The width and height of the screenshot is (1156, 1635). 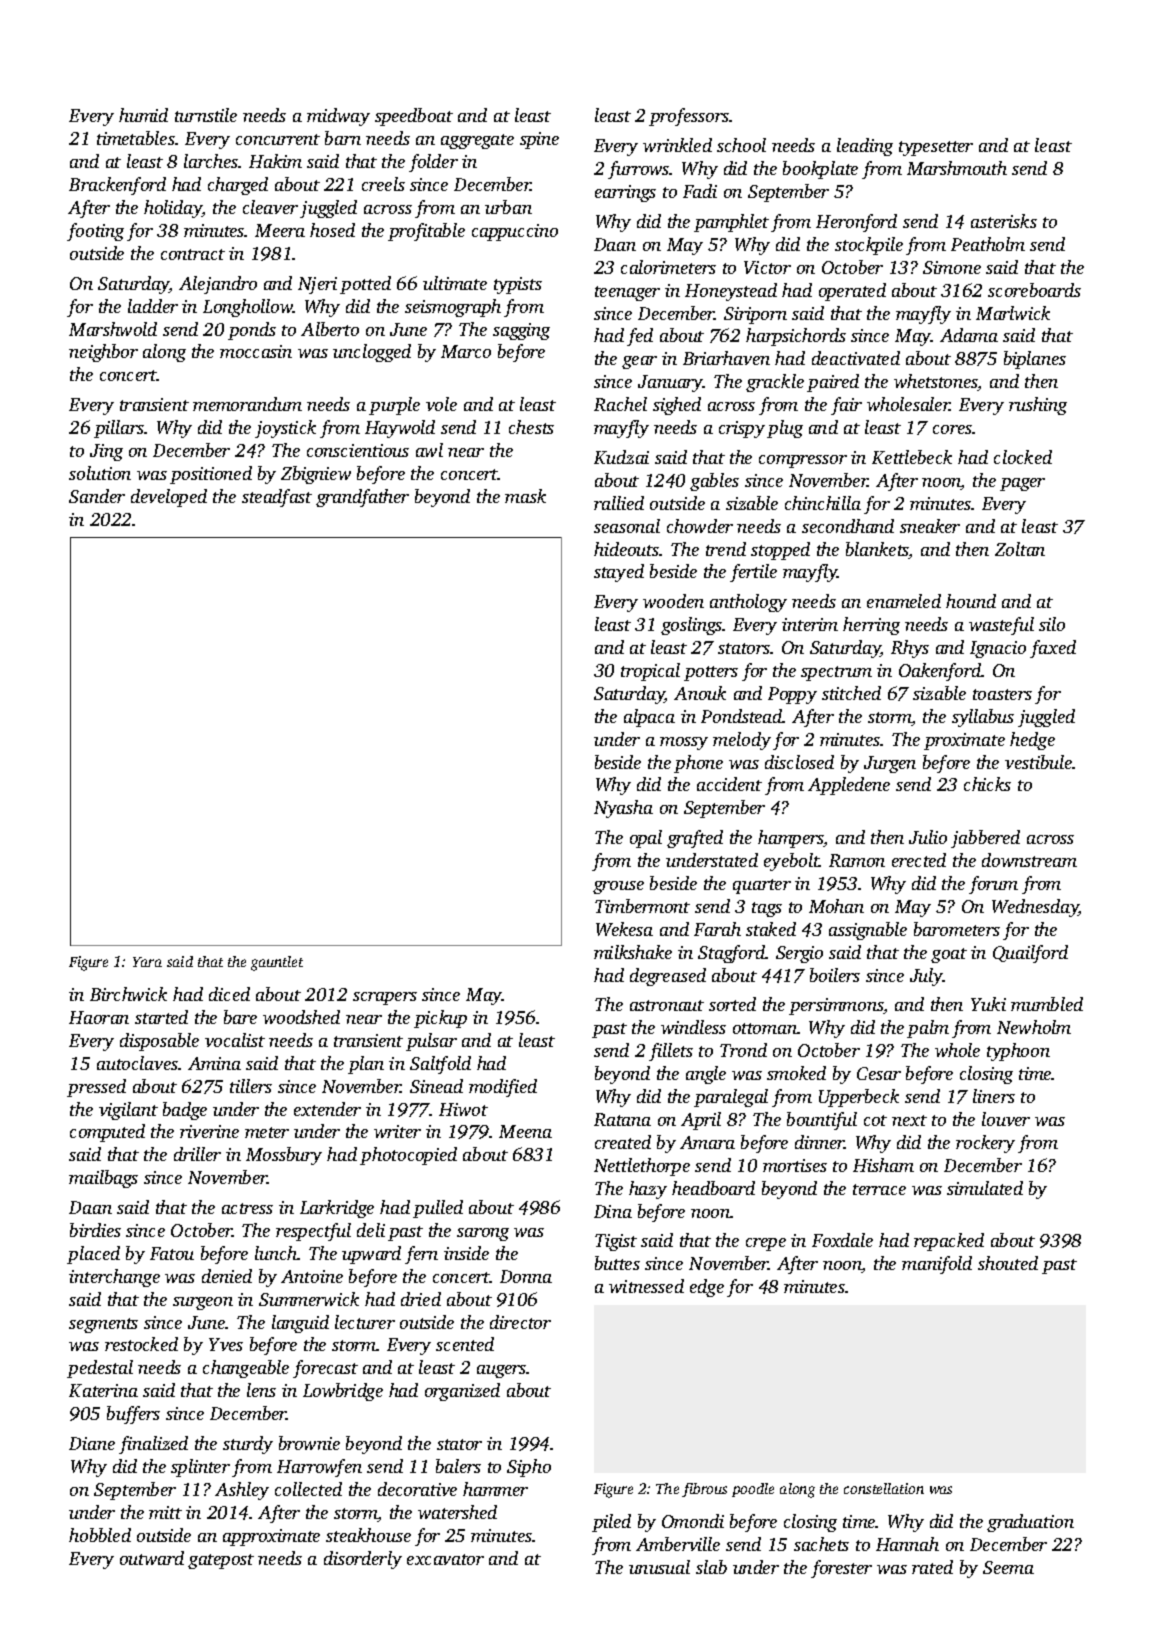 I want to click on scrapers, so click(x=385, y=998).
